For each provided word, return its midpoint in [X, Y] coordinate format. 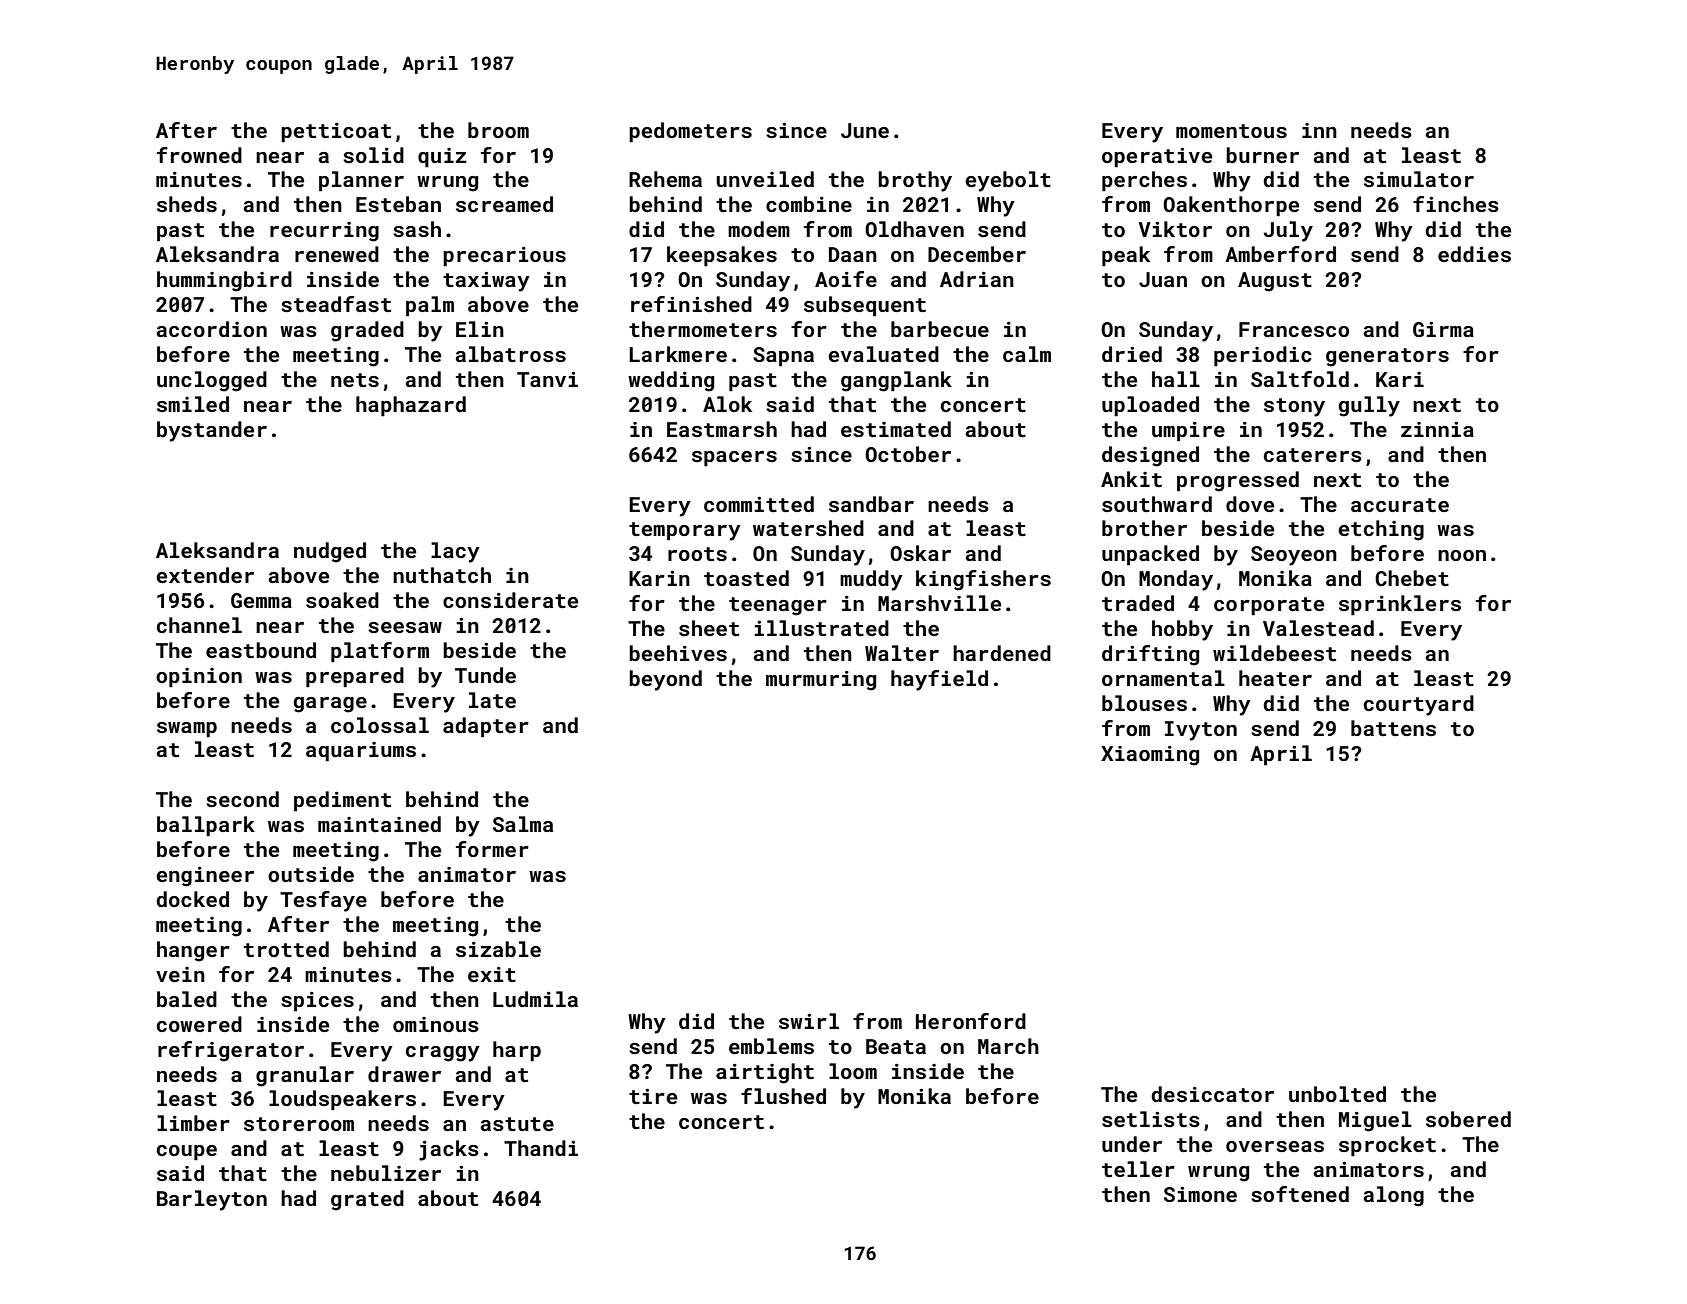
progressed [1238, 481]
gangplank [896, 381]
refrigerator [231, 1051]
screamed [504, 204]
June [865, 130]
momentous [1231, 131]
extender [205, 575]
